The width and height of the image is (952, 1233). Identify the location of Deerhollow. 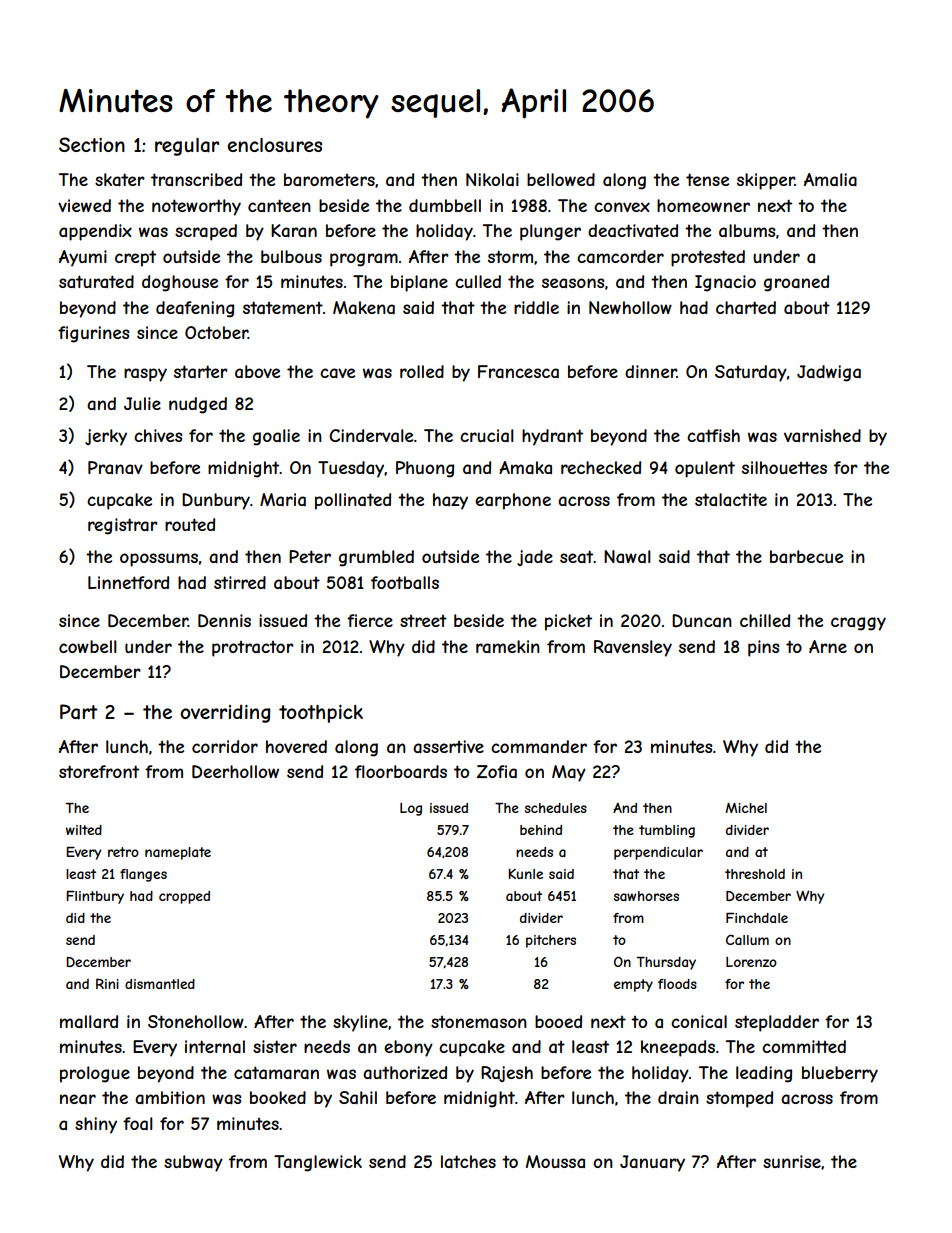
(235, 771).
